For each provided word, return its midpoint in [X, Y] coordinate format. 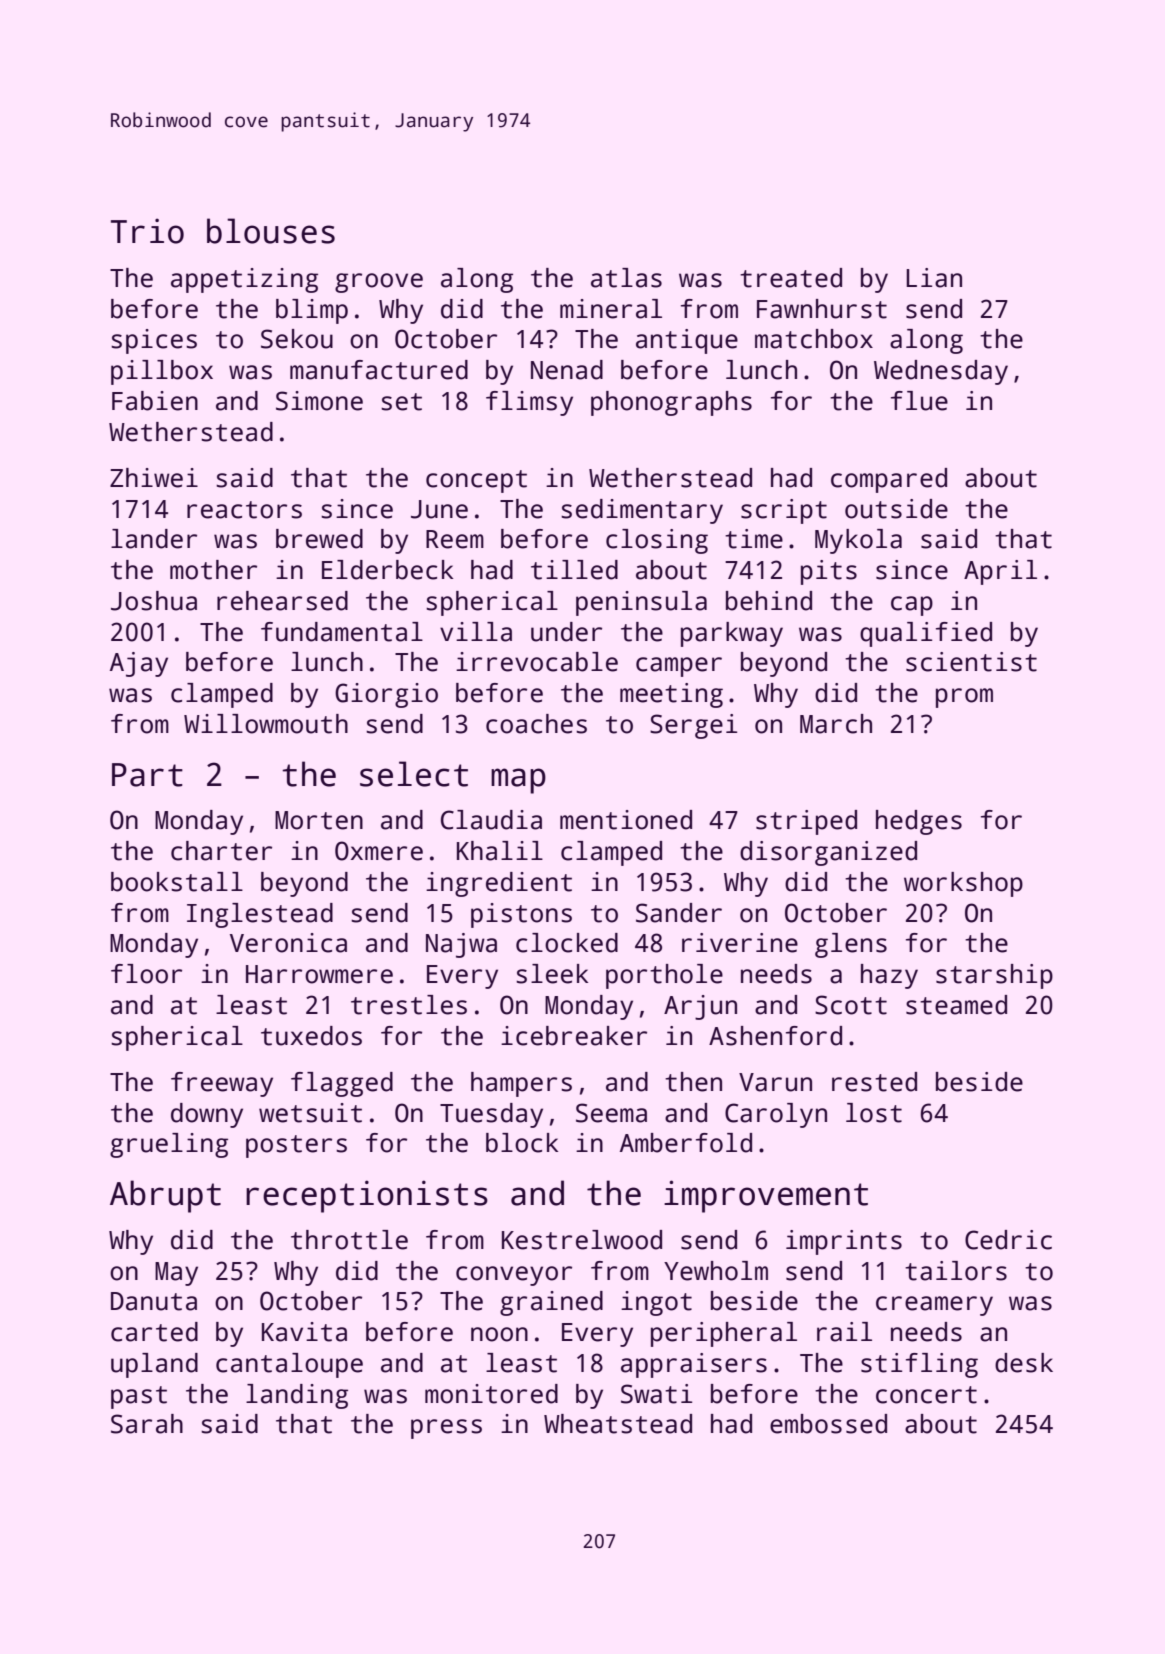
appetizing [244, 280]
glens [851, 945]
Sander [679, 913]
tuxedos [311, 1036]
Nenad [567, 370]
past [139, 1397]
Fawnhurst [822, 309]
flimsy [529, 403]
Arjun [700, 1007]
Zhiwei [154, 478]
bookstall [177, 882]
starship [994, 976]
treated [791, 278]
